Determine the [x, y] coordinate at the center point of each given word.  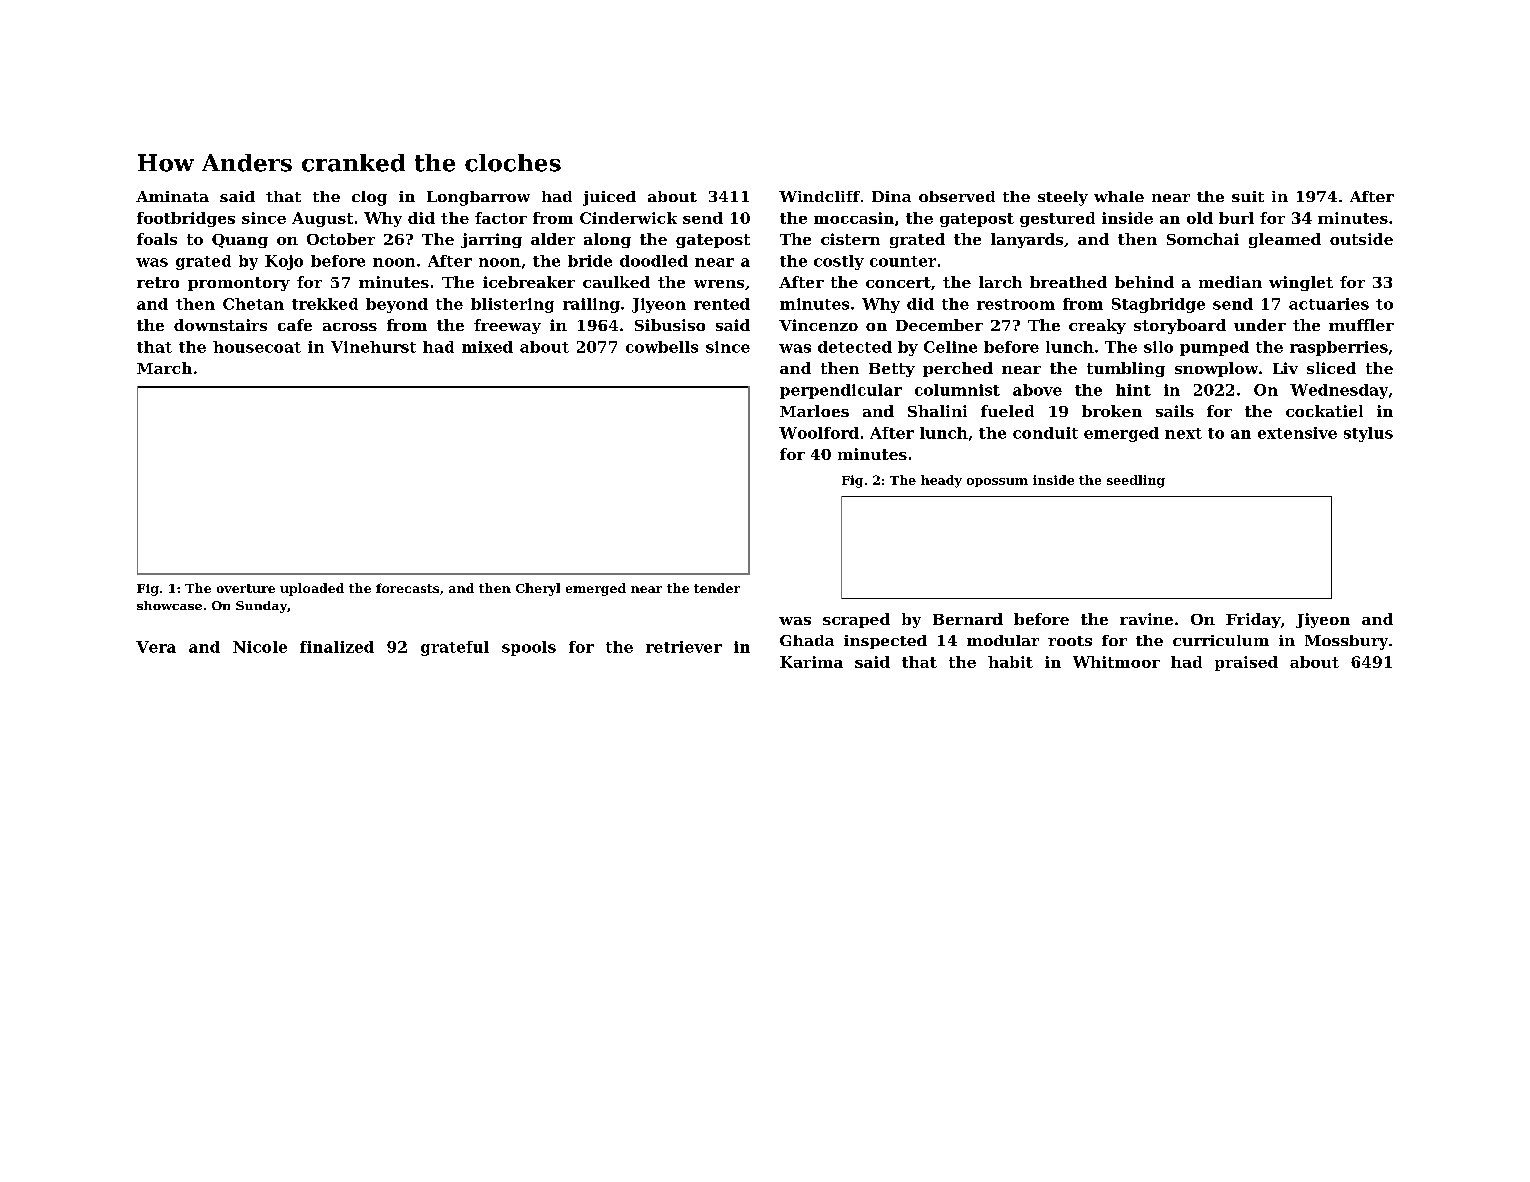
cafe [295, 325]
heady [941, 481]
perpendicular [841, 391]
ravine [1146, 619]
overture [246, 588]
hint [1133, 390]
